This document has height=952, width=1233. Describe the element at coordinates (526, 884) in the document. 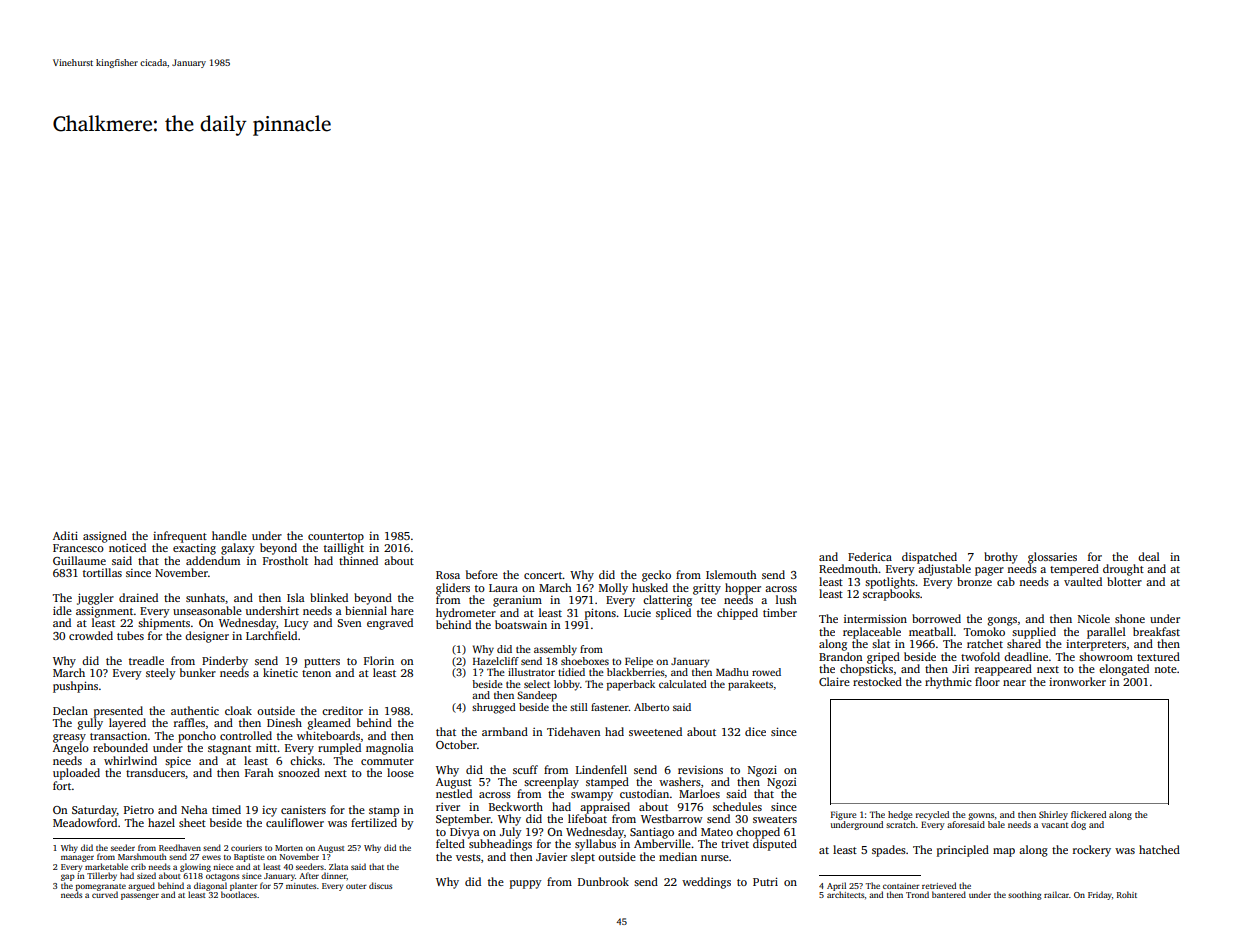

I see `puppy` at that location.
